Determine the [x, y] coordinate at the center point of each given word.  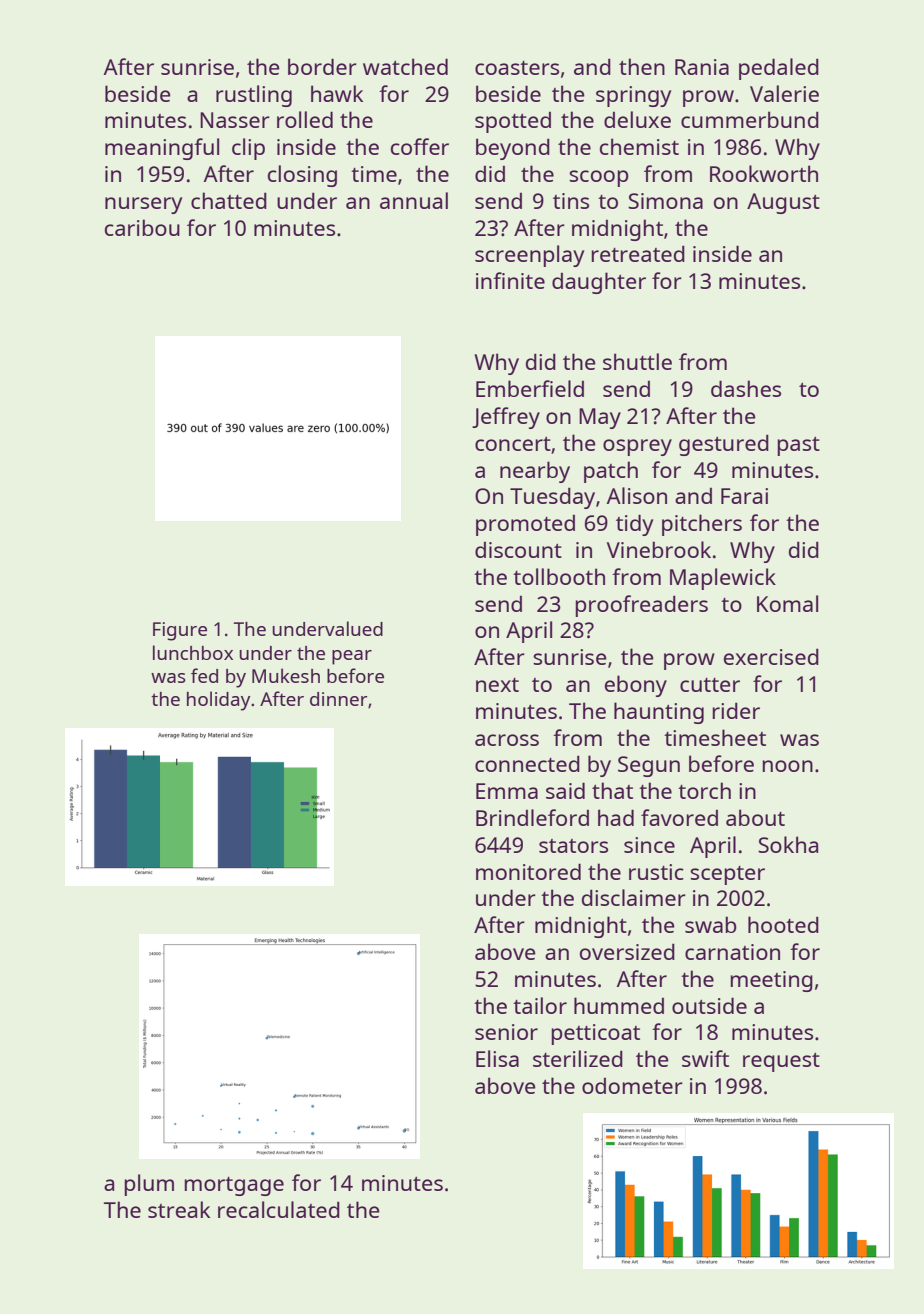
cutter [710, 685]
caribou [142, 227]
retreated [638, 253]
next [497, 685]
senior [506, 1032]
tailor [540, 1005]
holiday [218, 701]
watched [405, 66]
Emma [507, 791]
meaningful [162, 149]
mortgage [234, 1186]
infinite [510, 280]
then [642, 66]
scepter [727, 875]
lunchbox [193, 652]
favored [679, 817]
